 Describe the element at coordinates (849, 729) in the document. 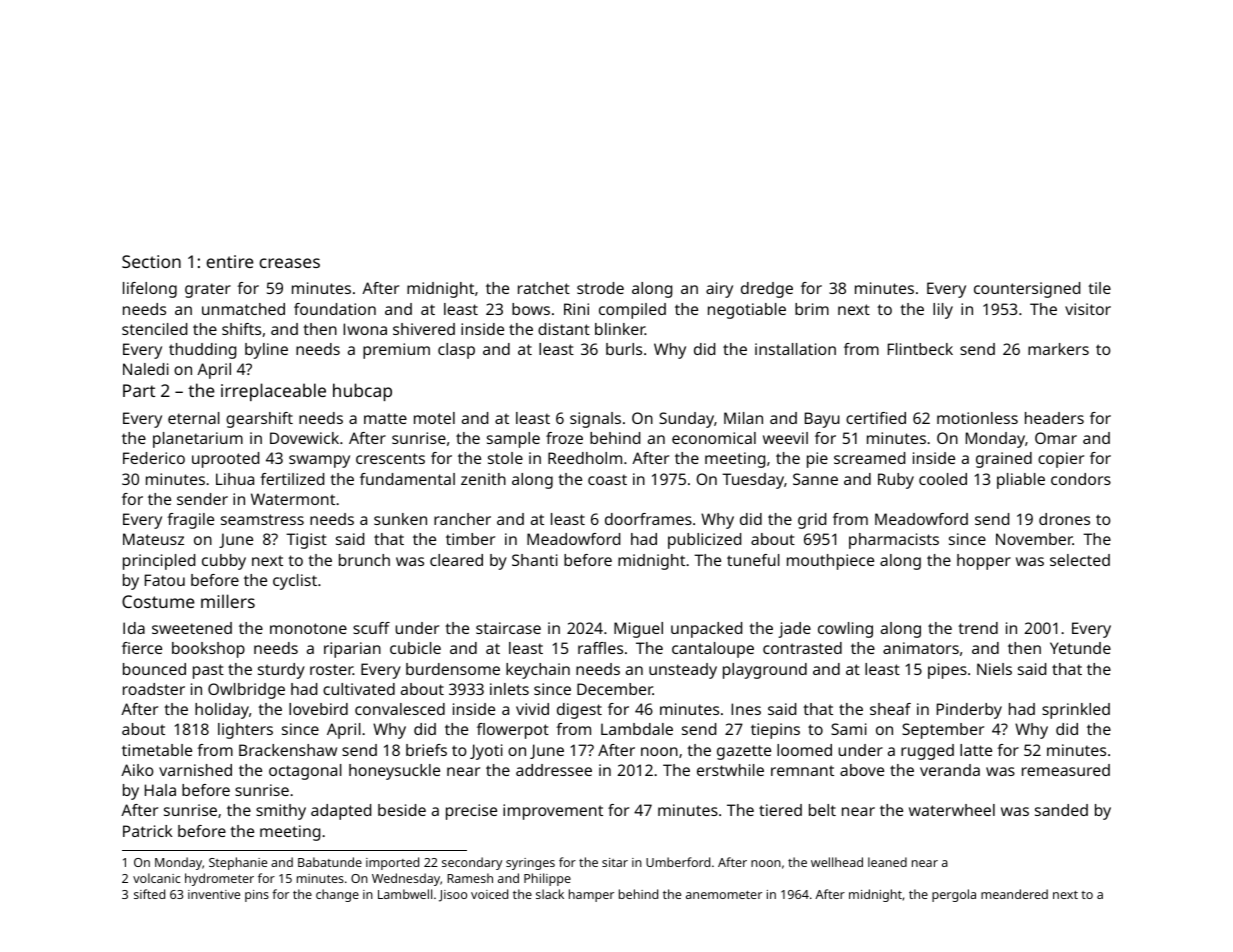

I see `Sami` at that location.
